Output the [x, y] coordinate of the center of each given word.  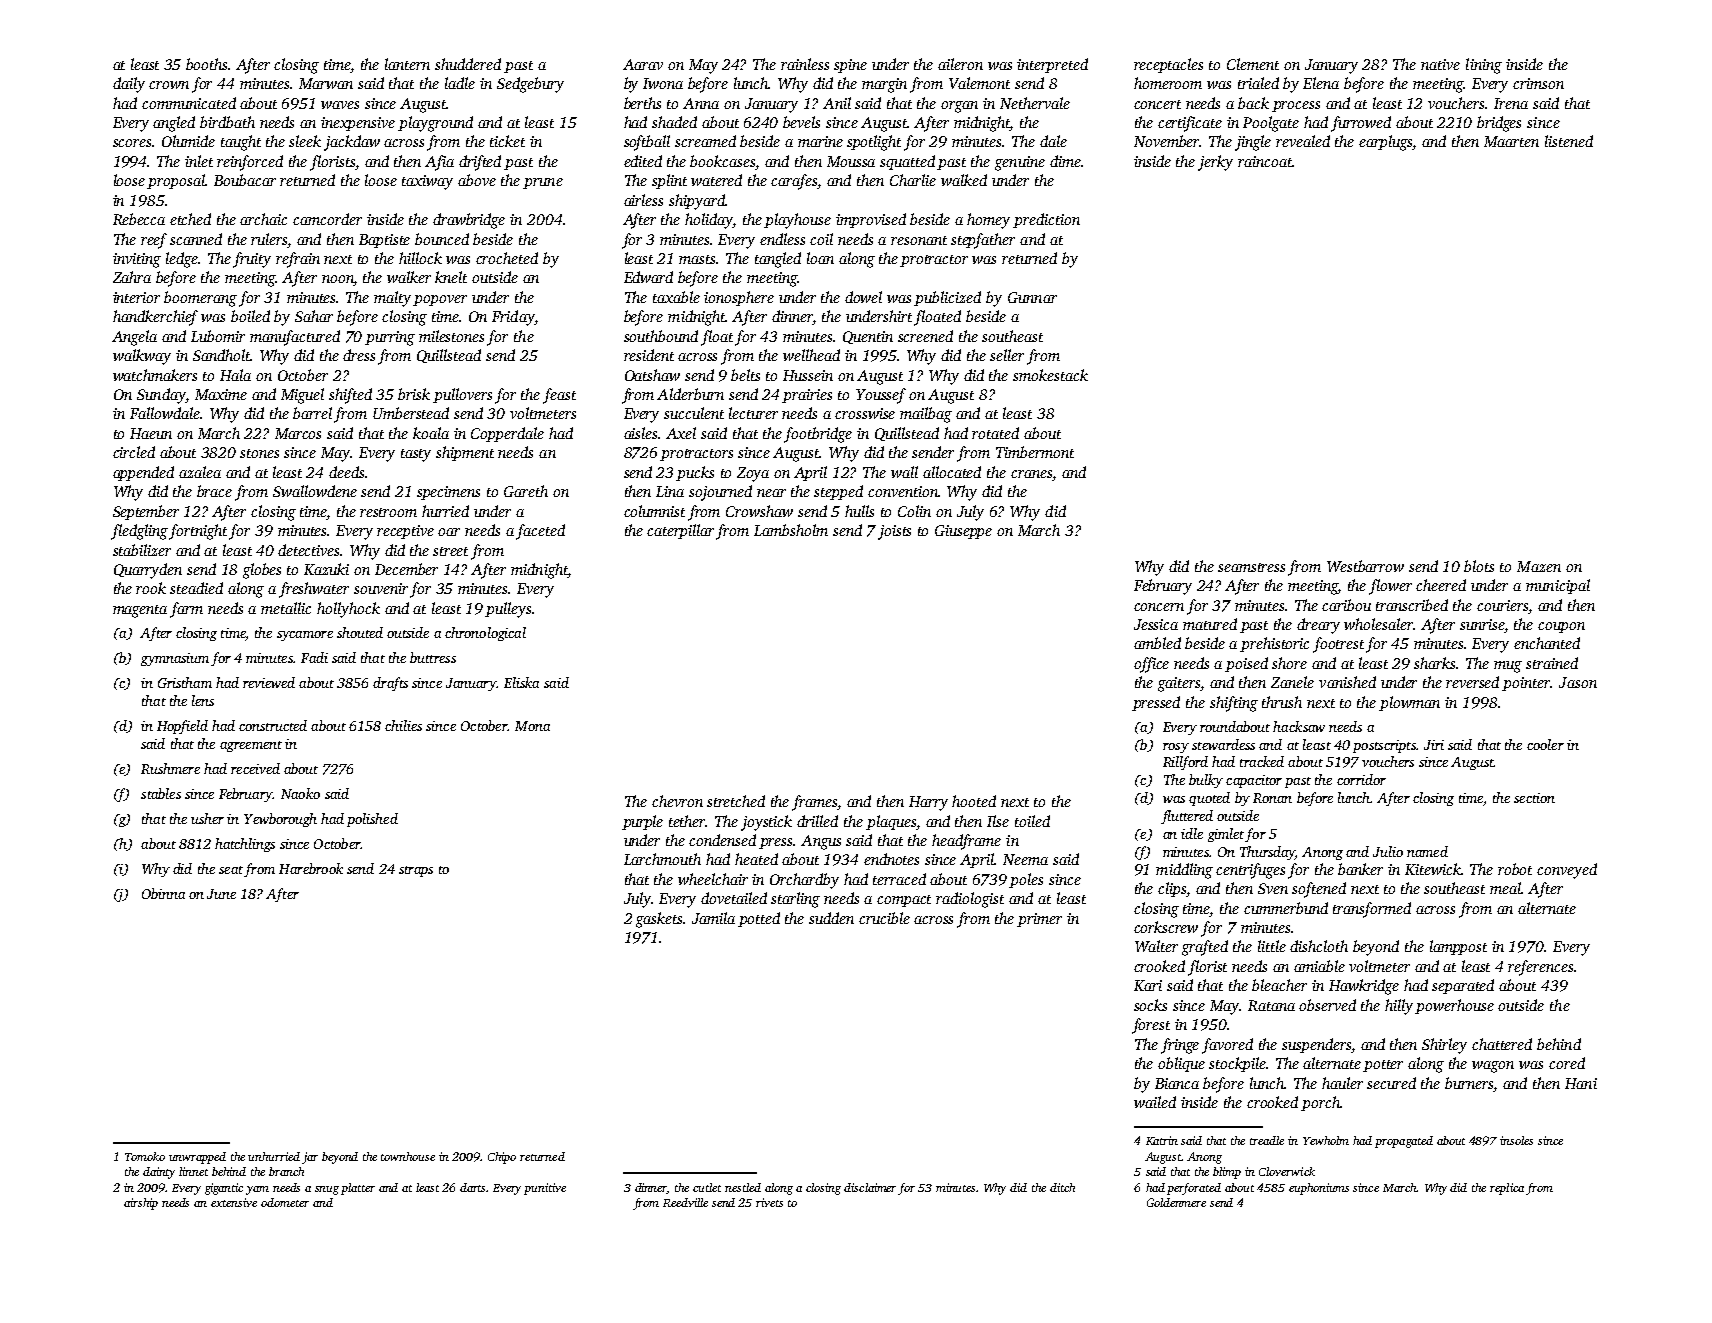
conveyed [1567, 871]
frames [815, 803]
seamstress [1251, 567]
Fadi [314, 657]
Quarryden [148, 571]
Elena [1321, 83]
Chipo [502, 1158]
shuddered [468, 64]
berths [642, 103]
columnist [654, 511]
